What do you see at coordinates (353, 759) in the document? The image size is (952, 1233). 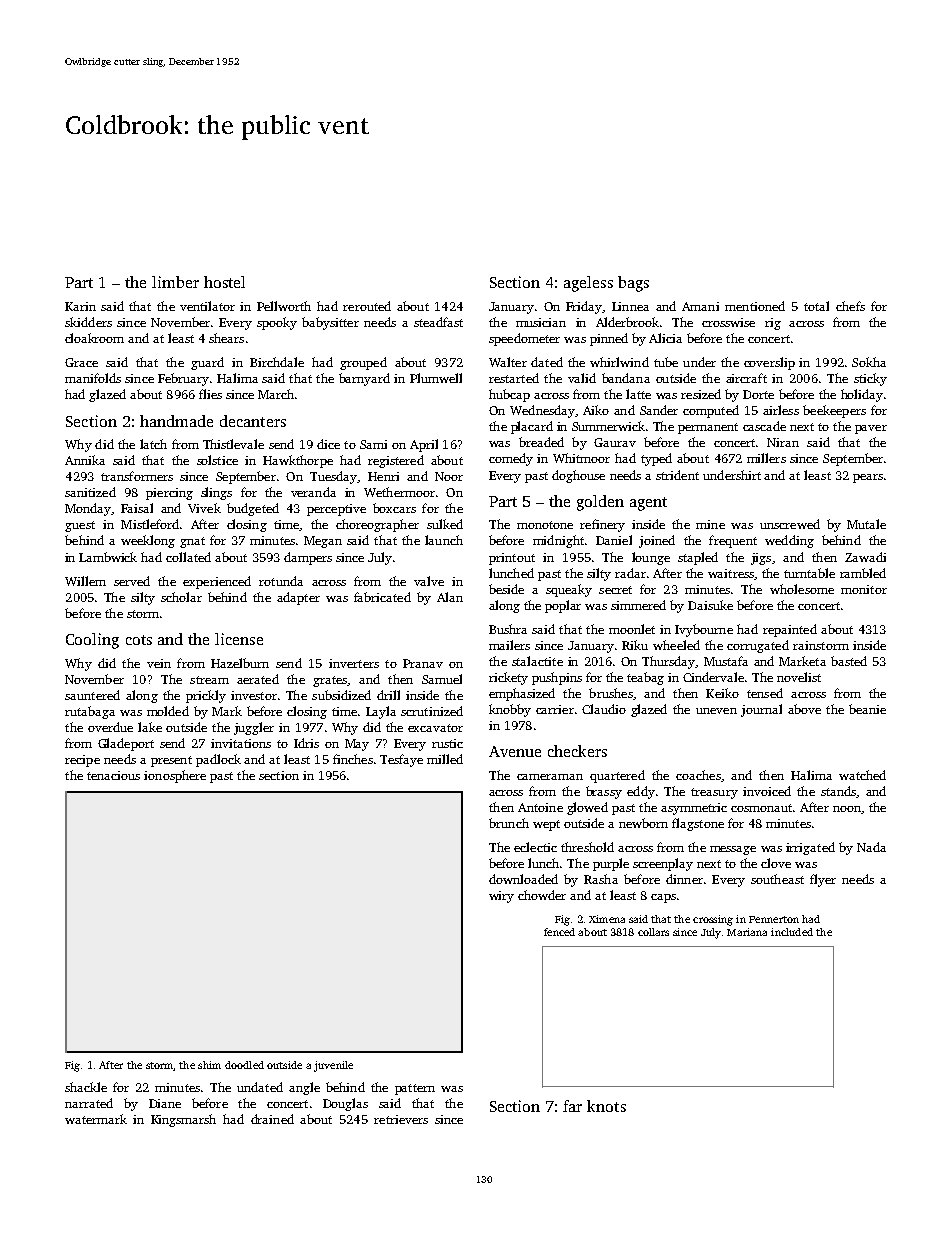 I see `finches` at bounding box center [353, 759].
